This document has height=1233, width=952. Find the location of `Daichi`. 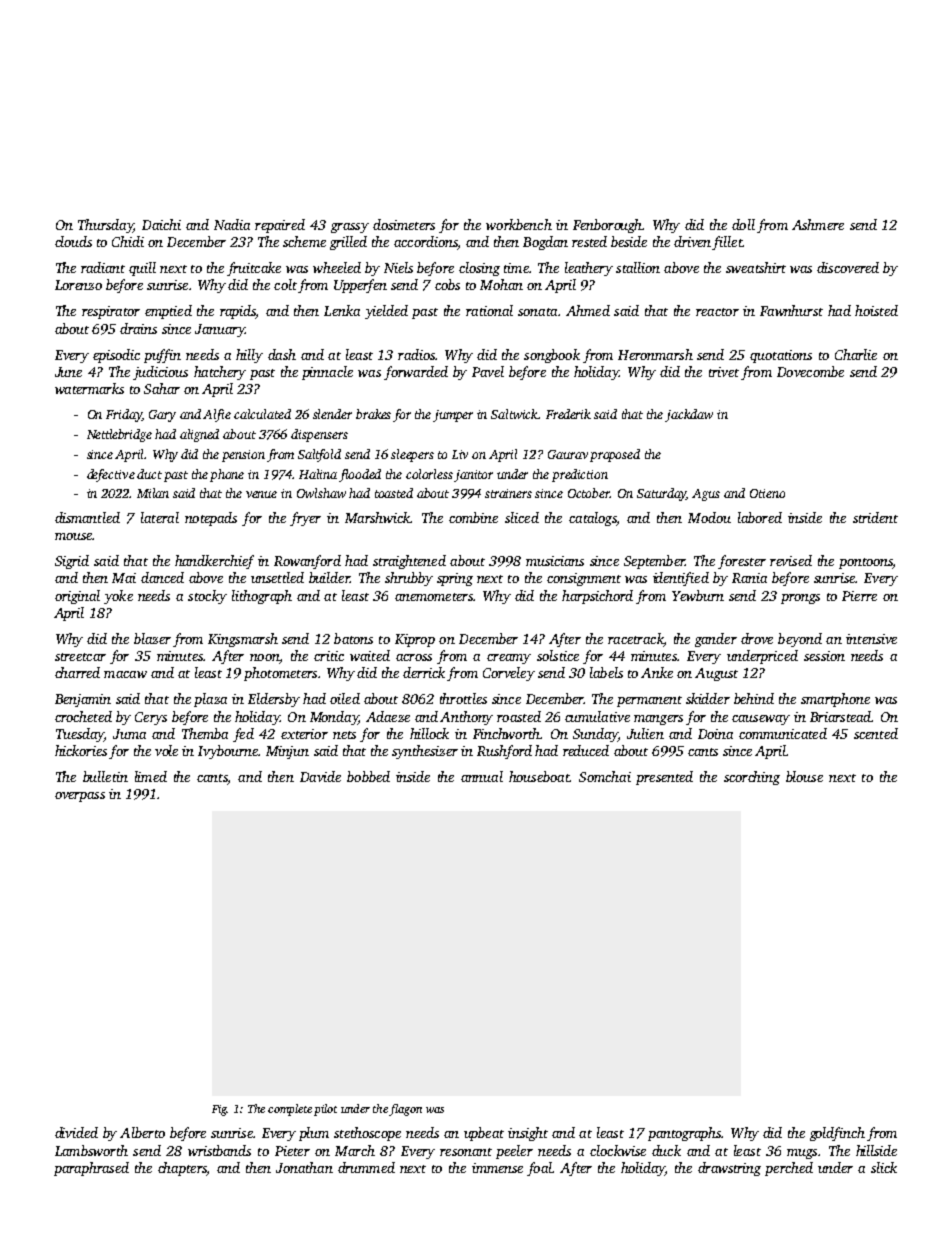

Daichi is located at coordinates (161, 224).
